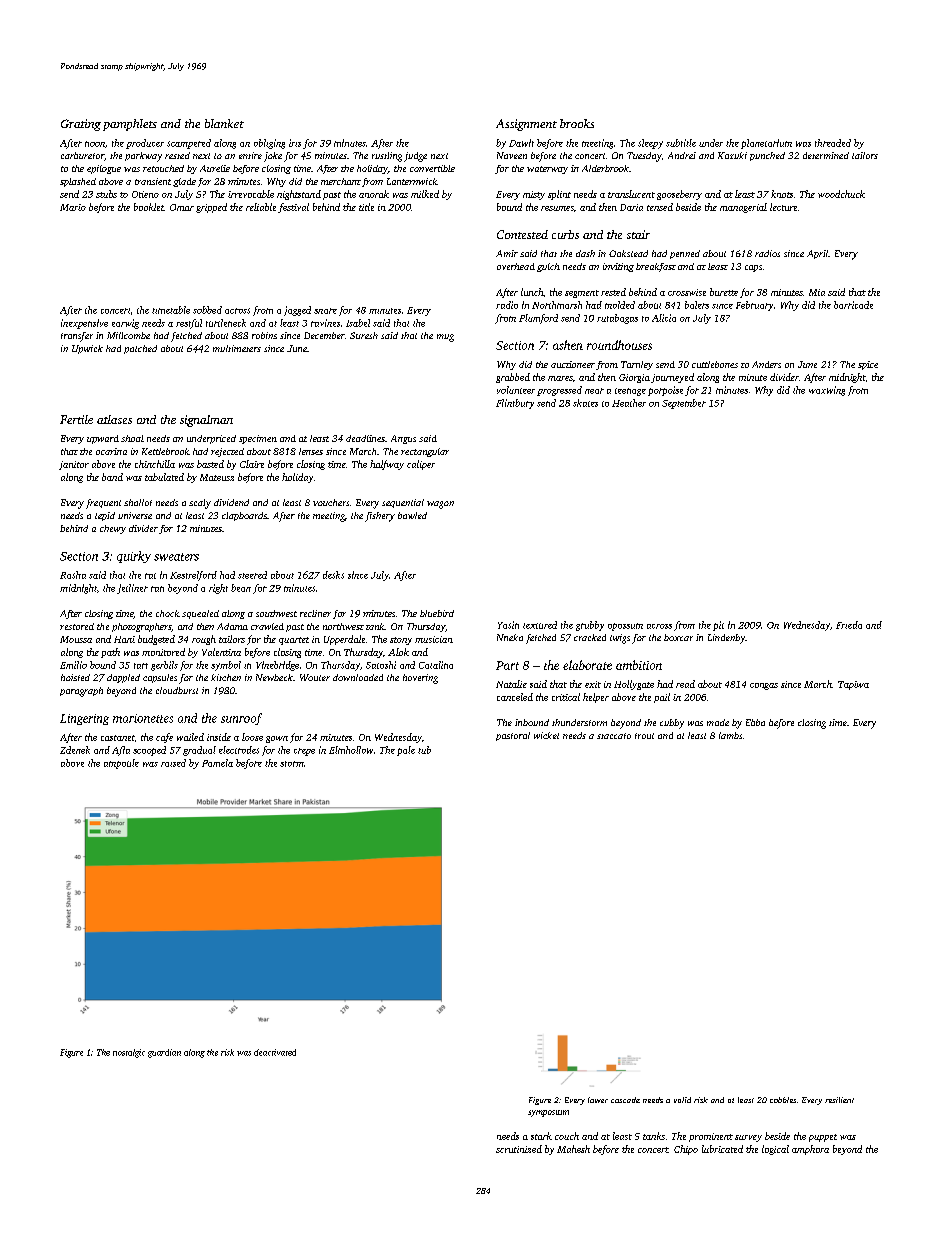  Describe the element at coordinates (662, 698) in the document. I see `pail` at that location.
